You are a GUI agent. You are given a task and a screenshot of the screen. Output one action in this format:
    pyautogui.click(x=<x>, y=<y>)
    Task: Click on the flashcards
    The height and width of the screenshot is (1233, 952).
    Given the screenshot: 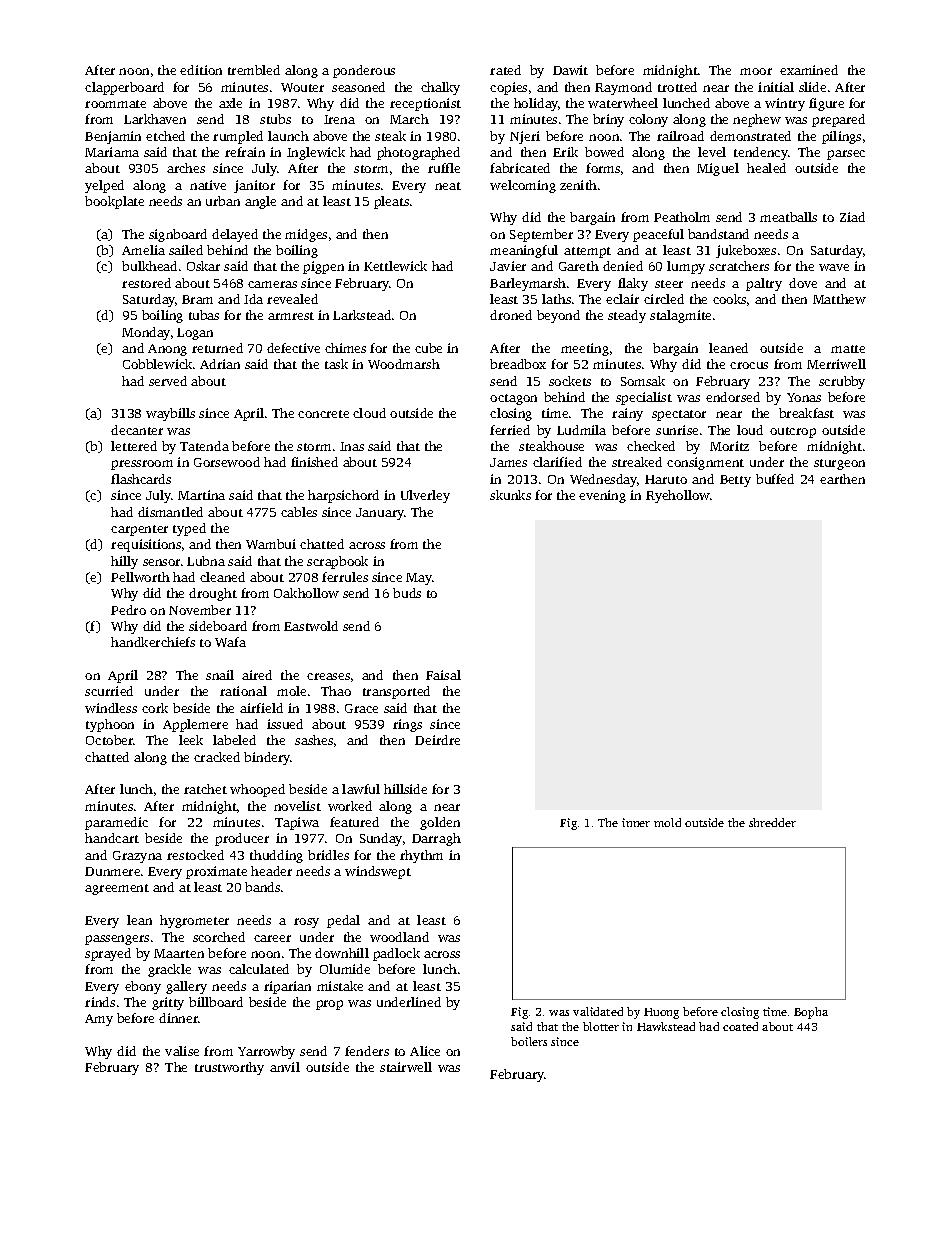 What is the action you would take?
    pyautogui.click(x=141, y=479)
